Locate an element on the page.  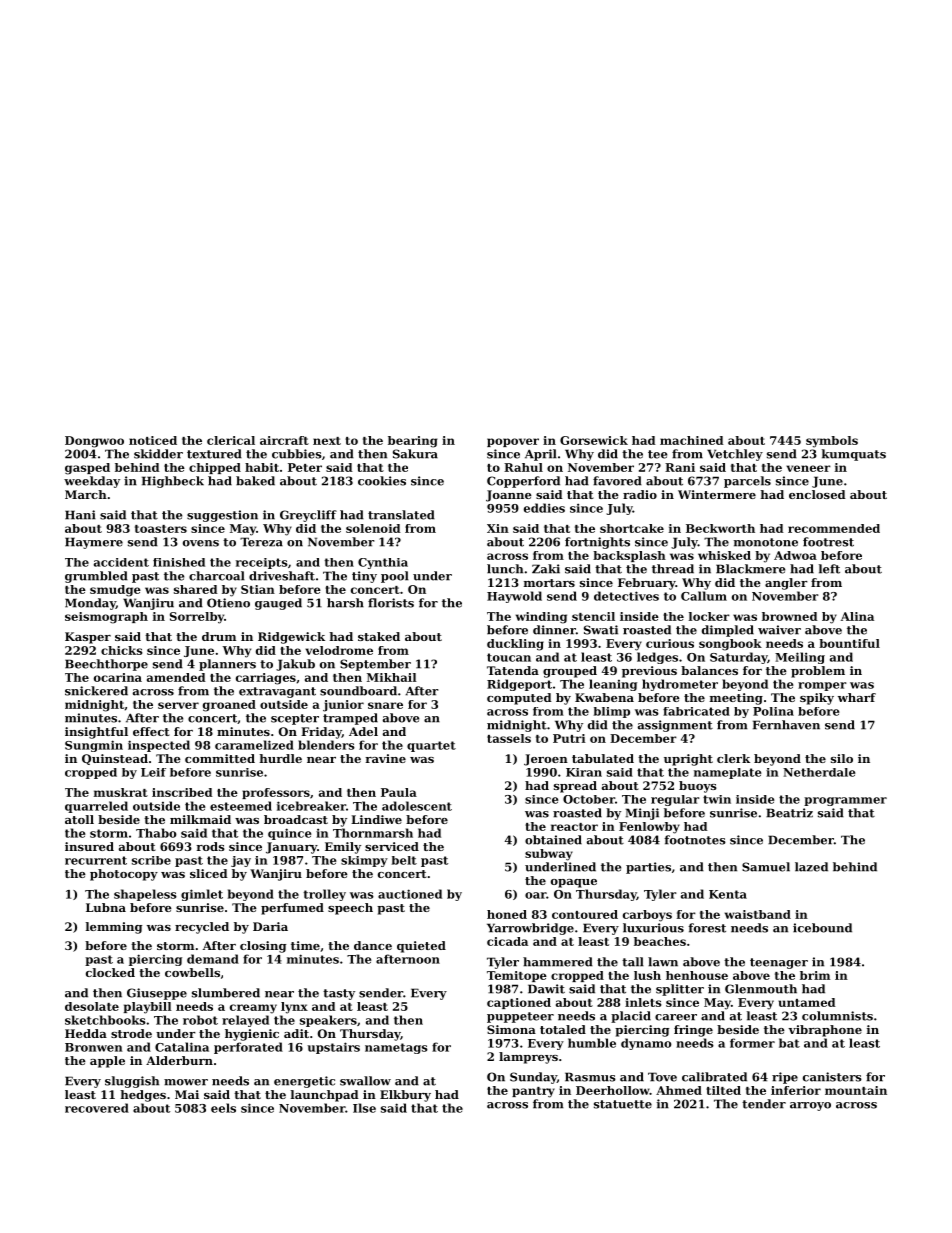
Ridgewick is located at coordinates (291, 638).
